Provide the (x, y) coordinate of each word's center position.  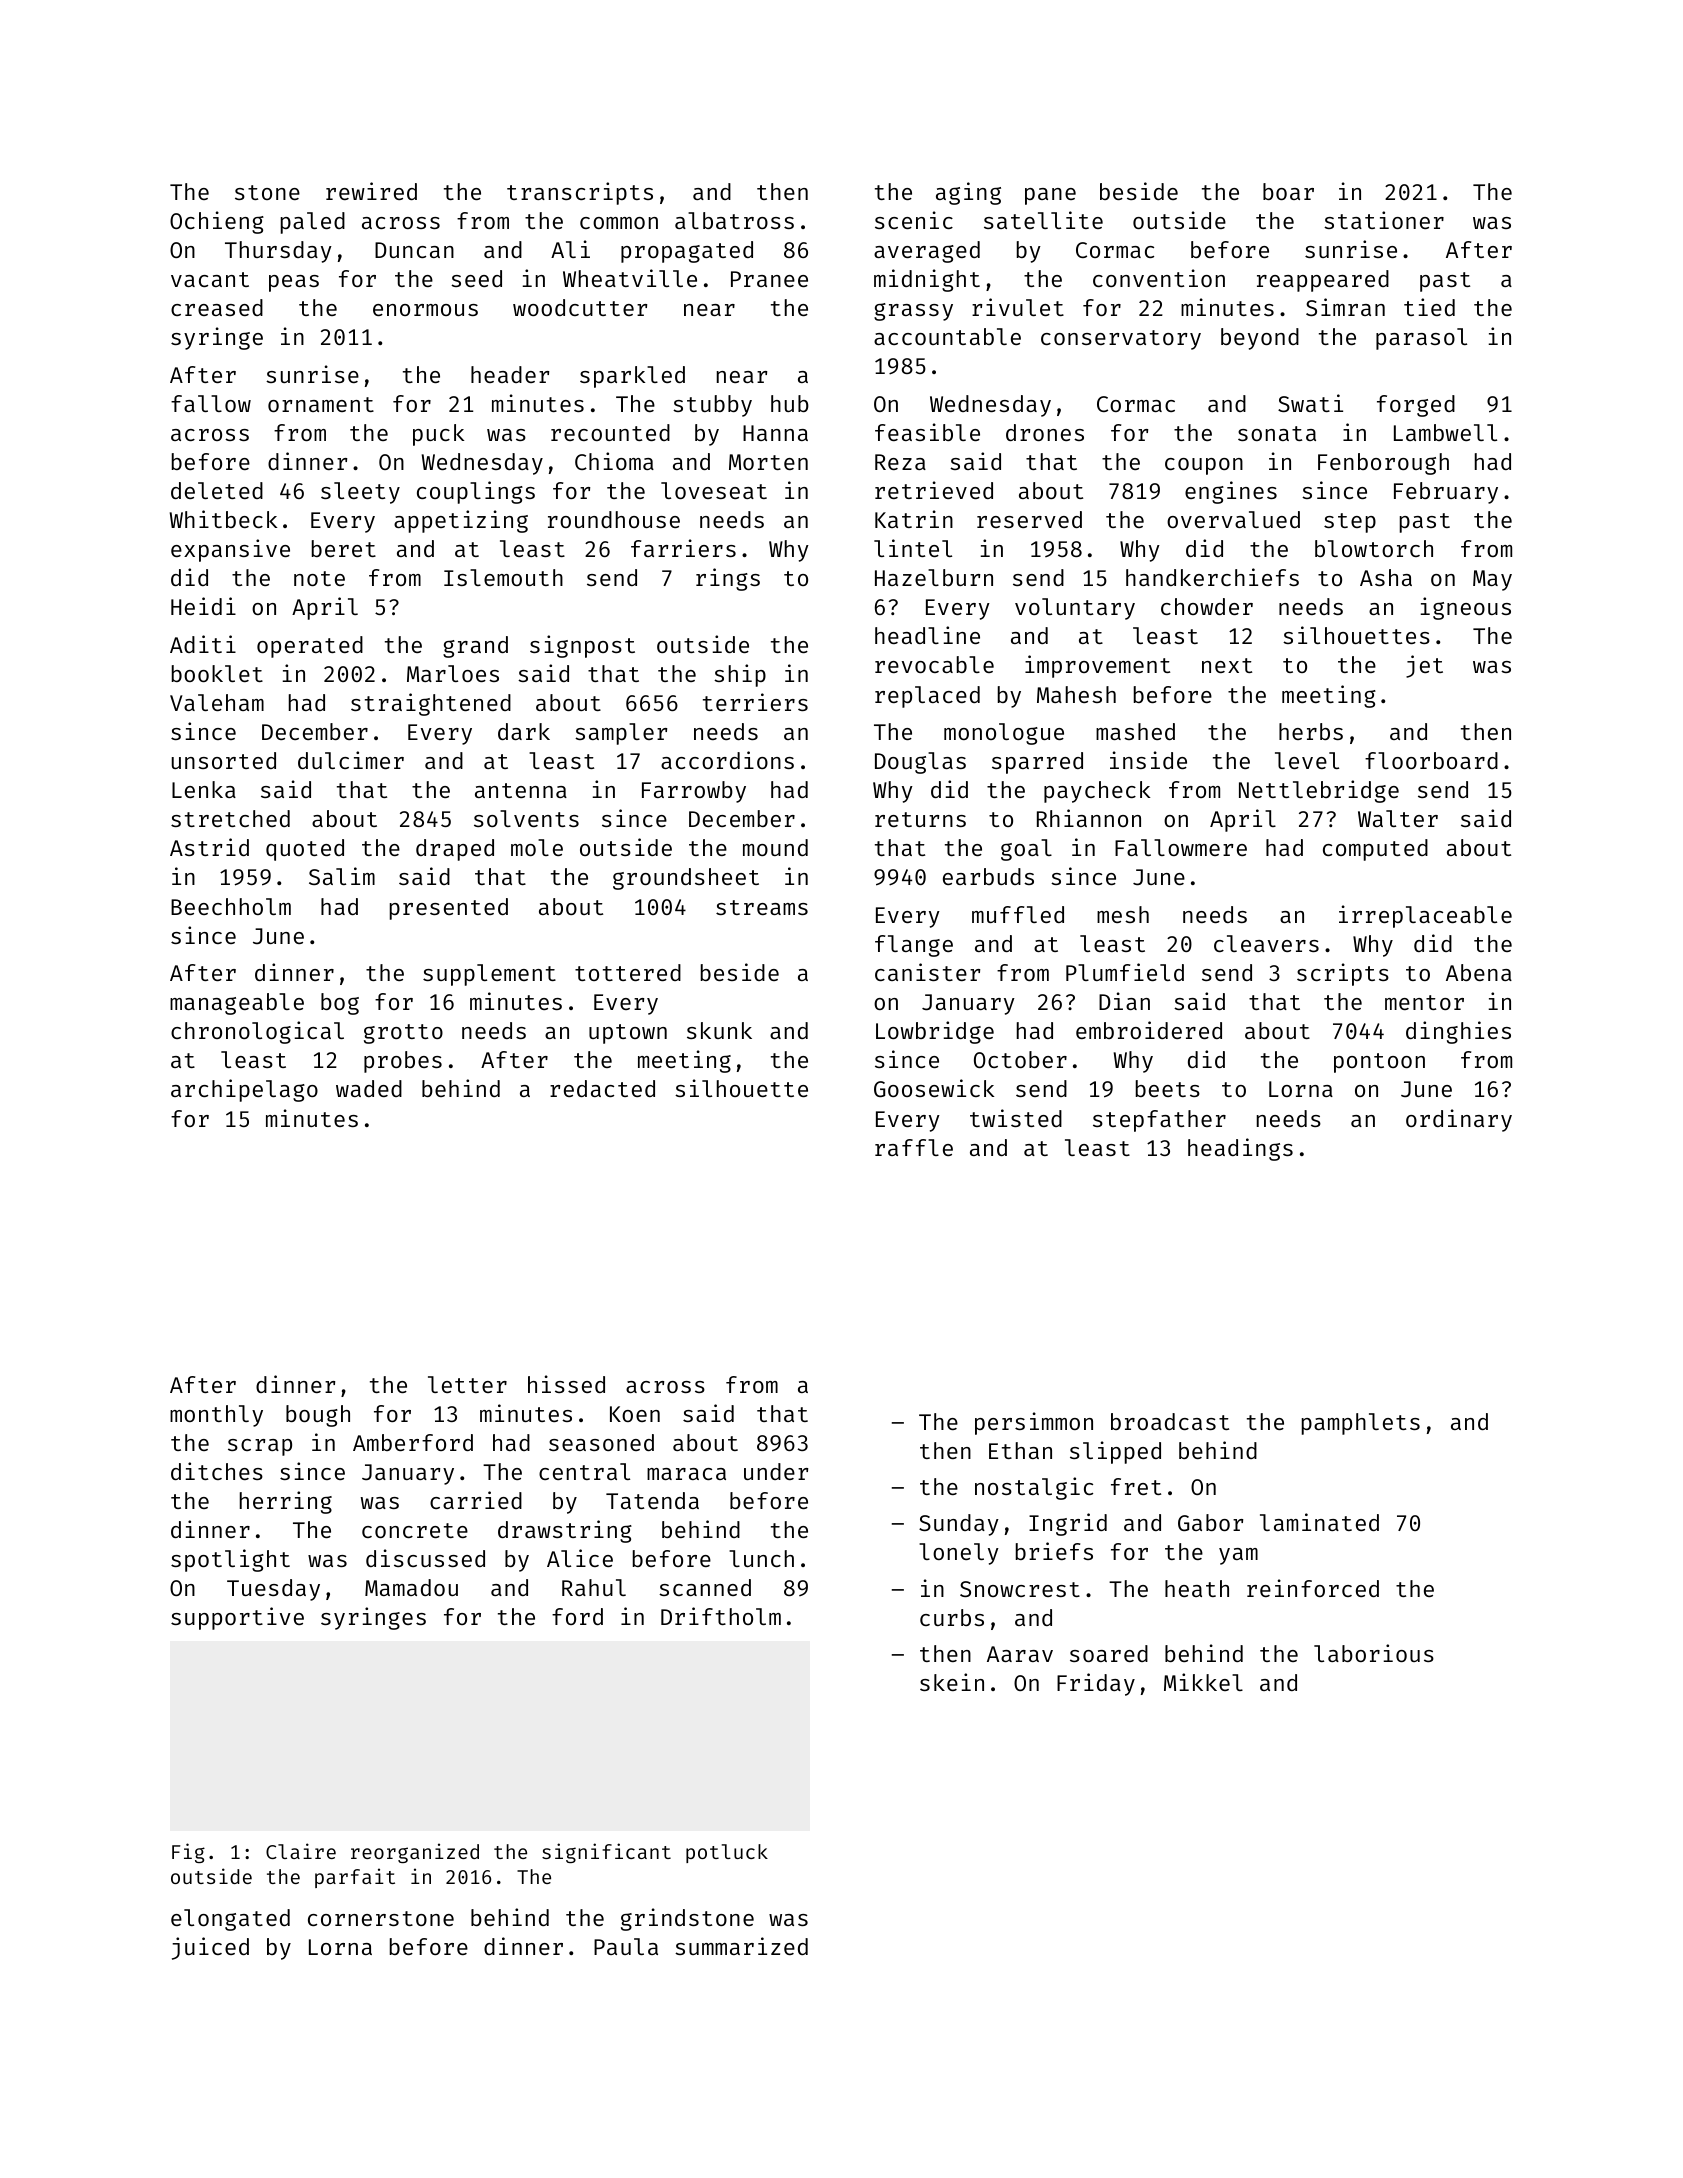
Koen (635, 1414)
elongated (230, 1920)
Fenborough (1383, 464)
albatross (734, 220)
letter (467, 1384)
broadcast (1170, 1421)
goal (1026, 850)
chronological (257, 1032)
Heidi (203, 606)
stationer (1384, 220)
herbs (1311, 731)
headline (927, 635)
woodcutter (580, 307)
